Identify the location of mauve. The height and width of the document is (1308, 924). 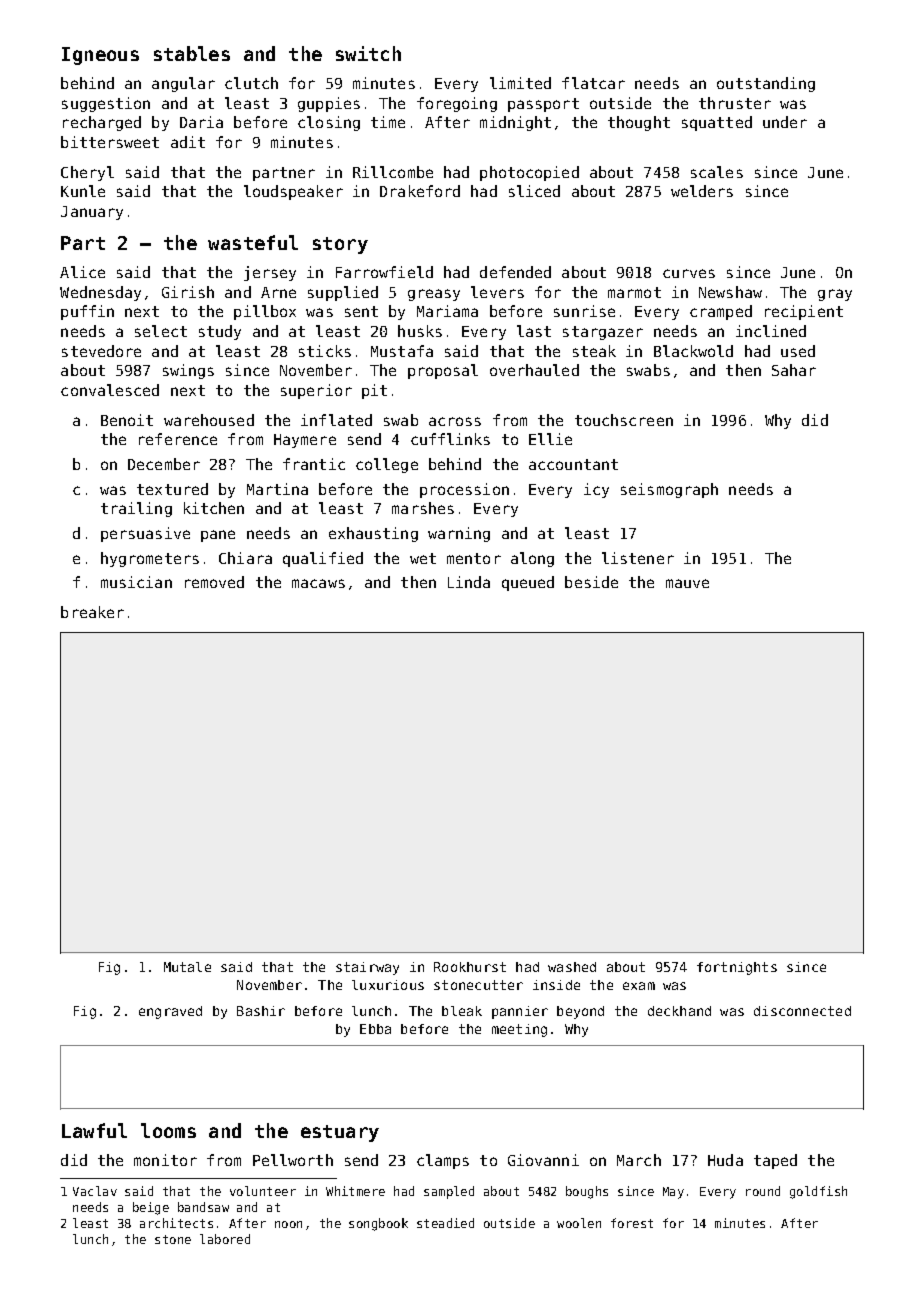
(687, 583).
